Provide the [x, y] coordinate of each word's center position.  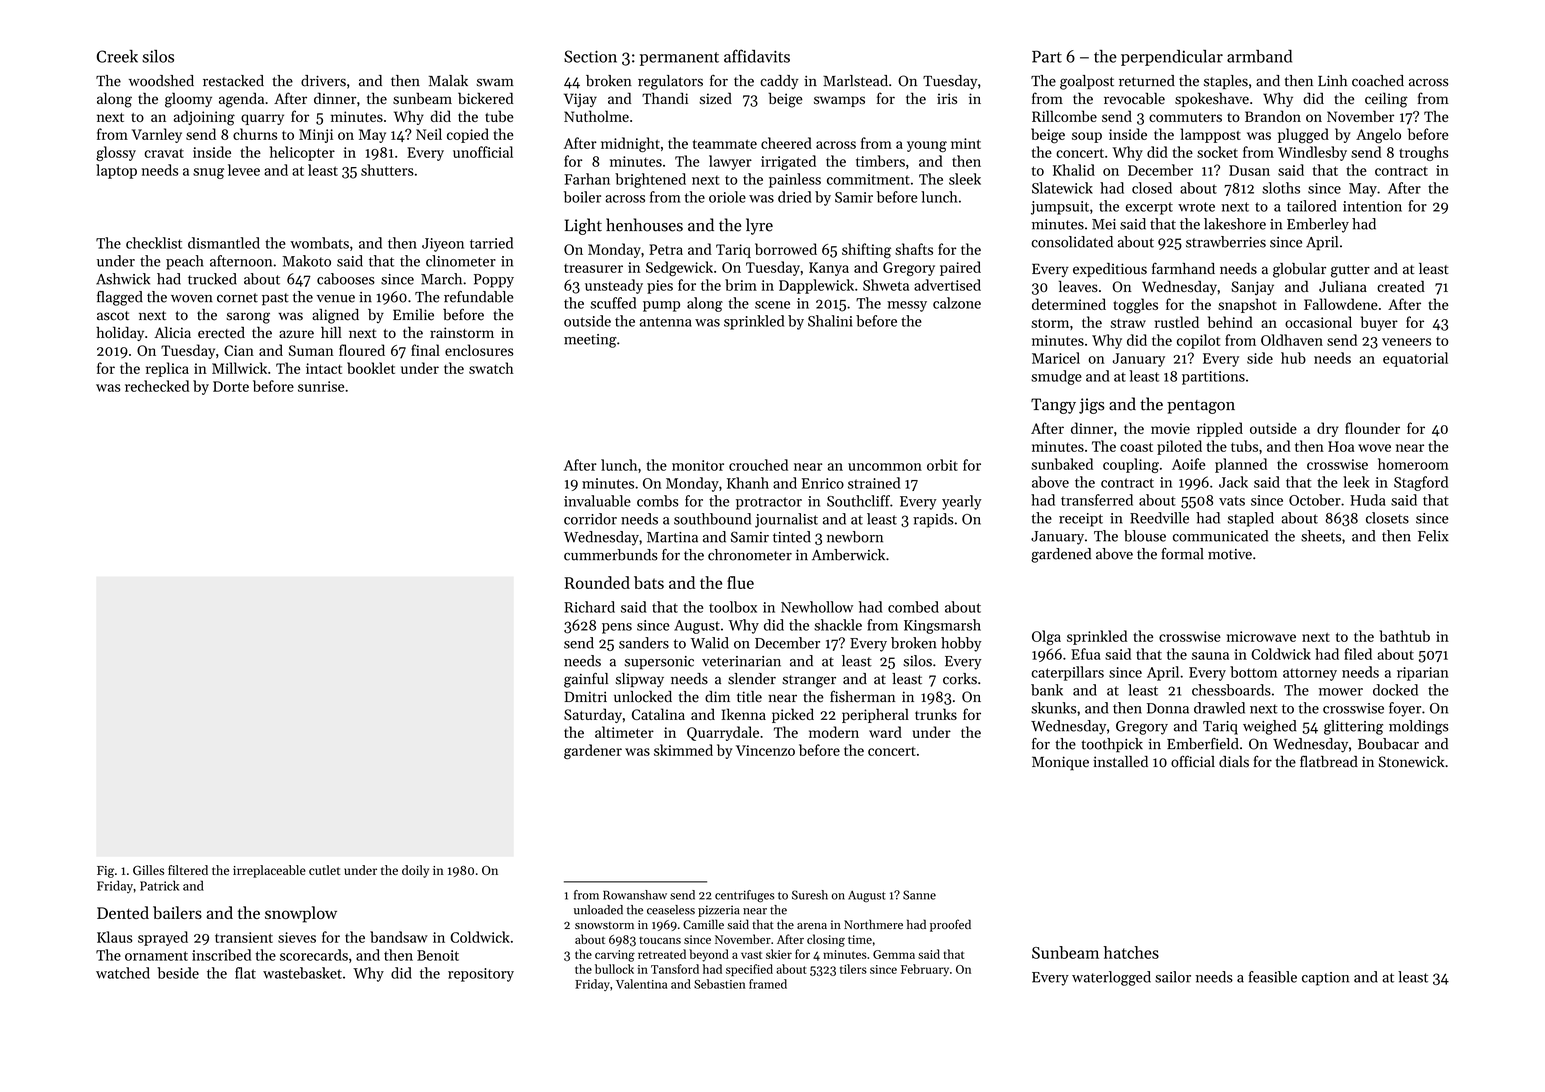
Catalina [658, 714]
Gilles [148, 870]
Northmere [873, 924]
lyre [759, 226]
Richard [589, 607]
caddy [779, 82]
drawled [1219, 708]
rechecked [157, 386]
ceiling [1386, 100]
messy [907, 306]
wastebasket [302, 973]
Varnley [157, 135]
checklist [154, 243]
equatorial [1415, 359]
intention [1372, 206]
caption [1325, 979]
